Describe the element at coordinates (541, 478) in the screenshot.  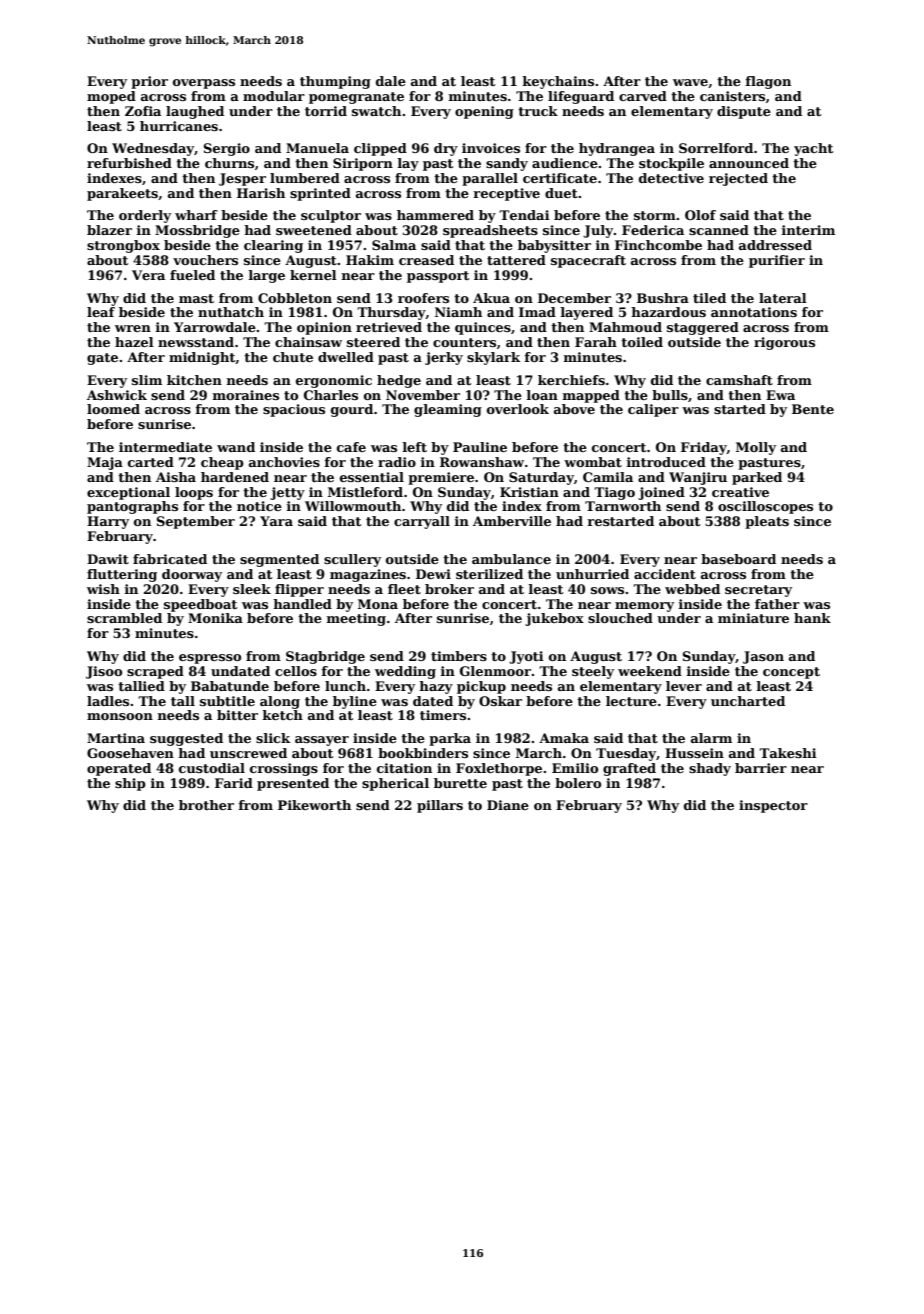
I see `Saturday` at that location.
